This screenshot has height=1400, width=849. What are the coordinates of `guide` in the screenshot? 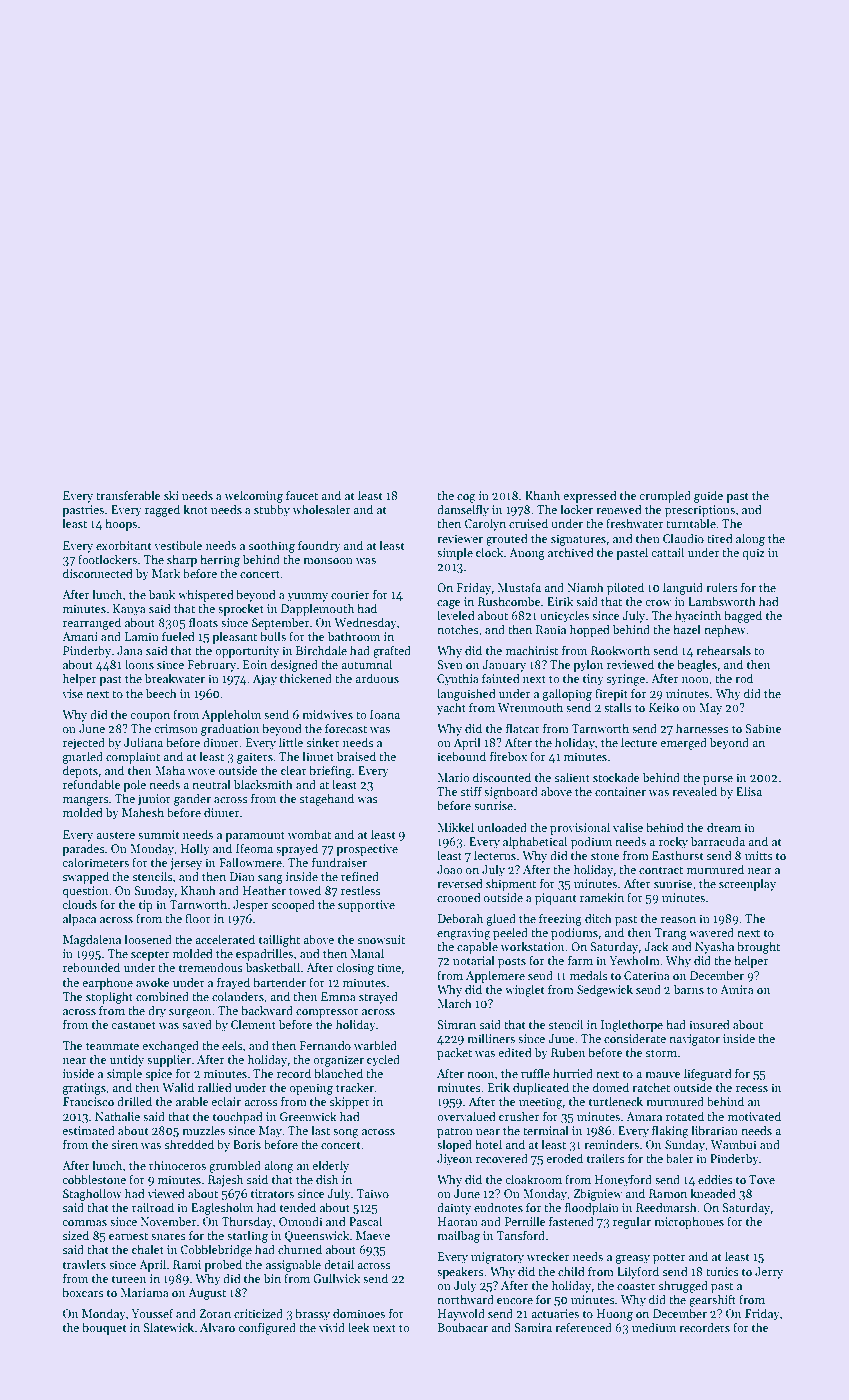 It's located at (708, 496).
